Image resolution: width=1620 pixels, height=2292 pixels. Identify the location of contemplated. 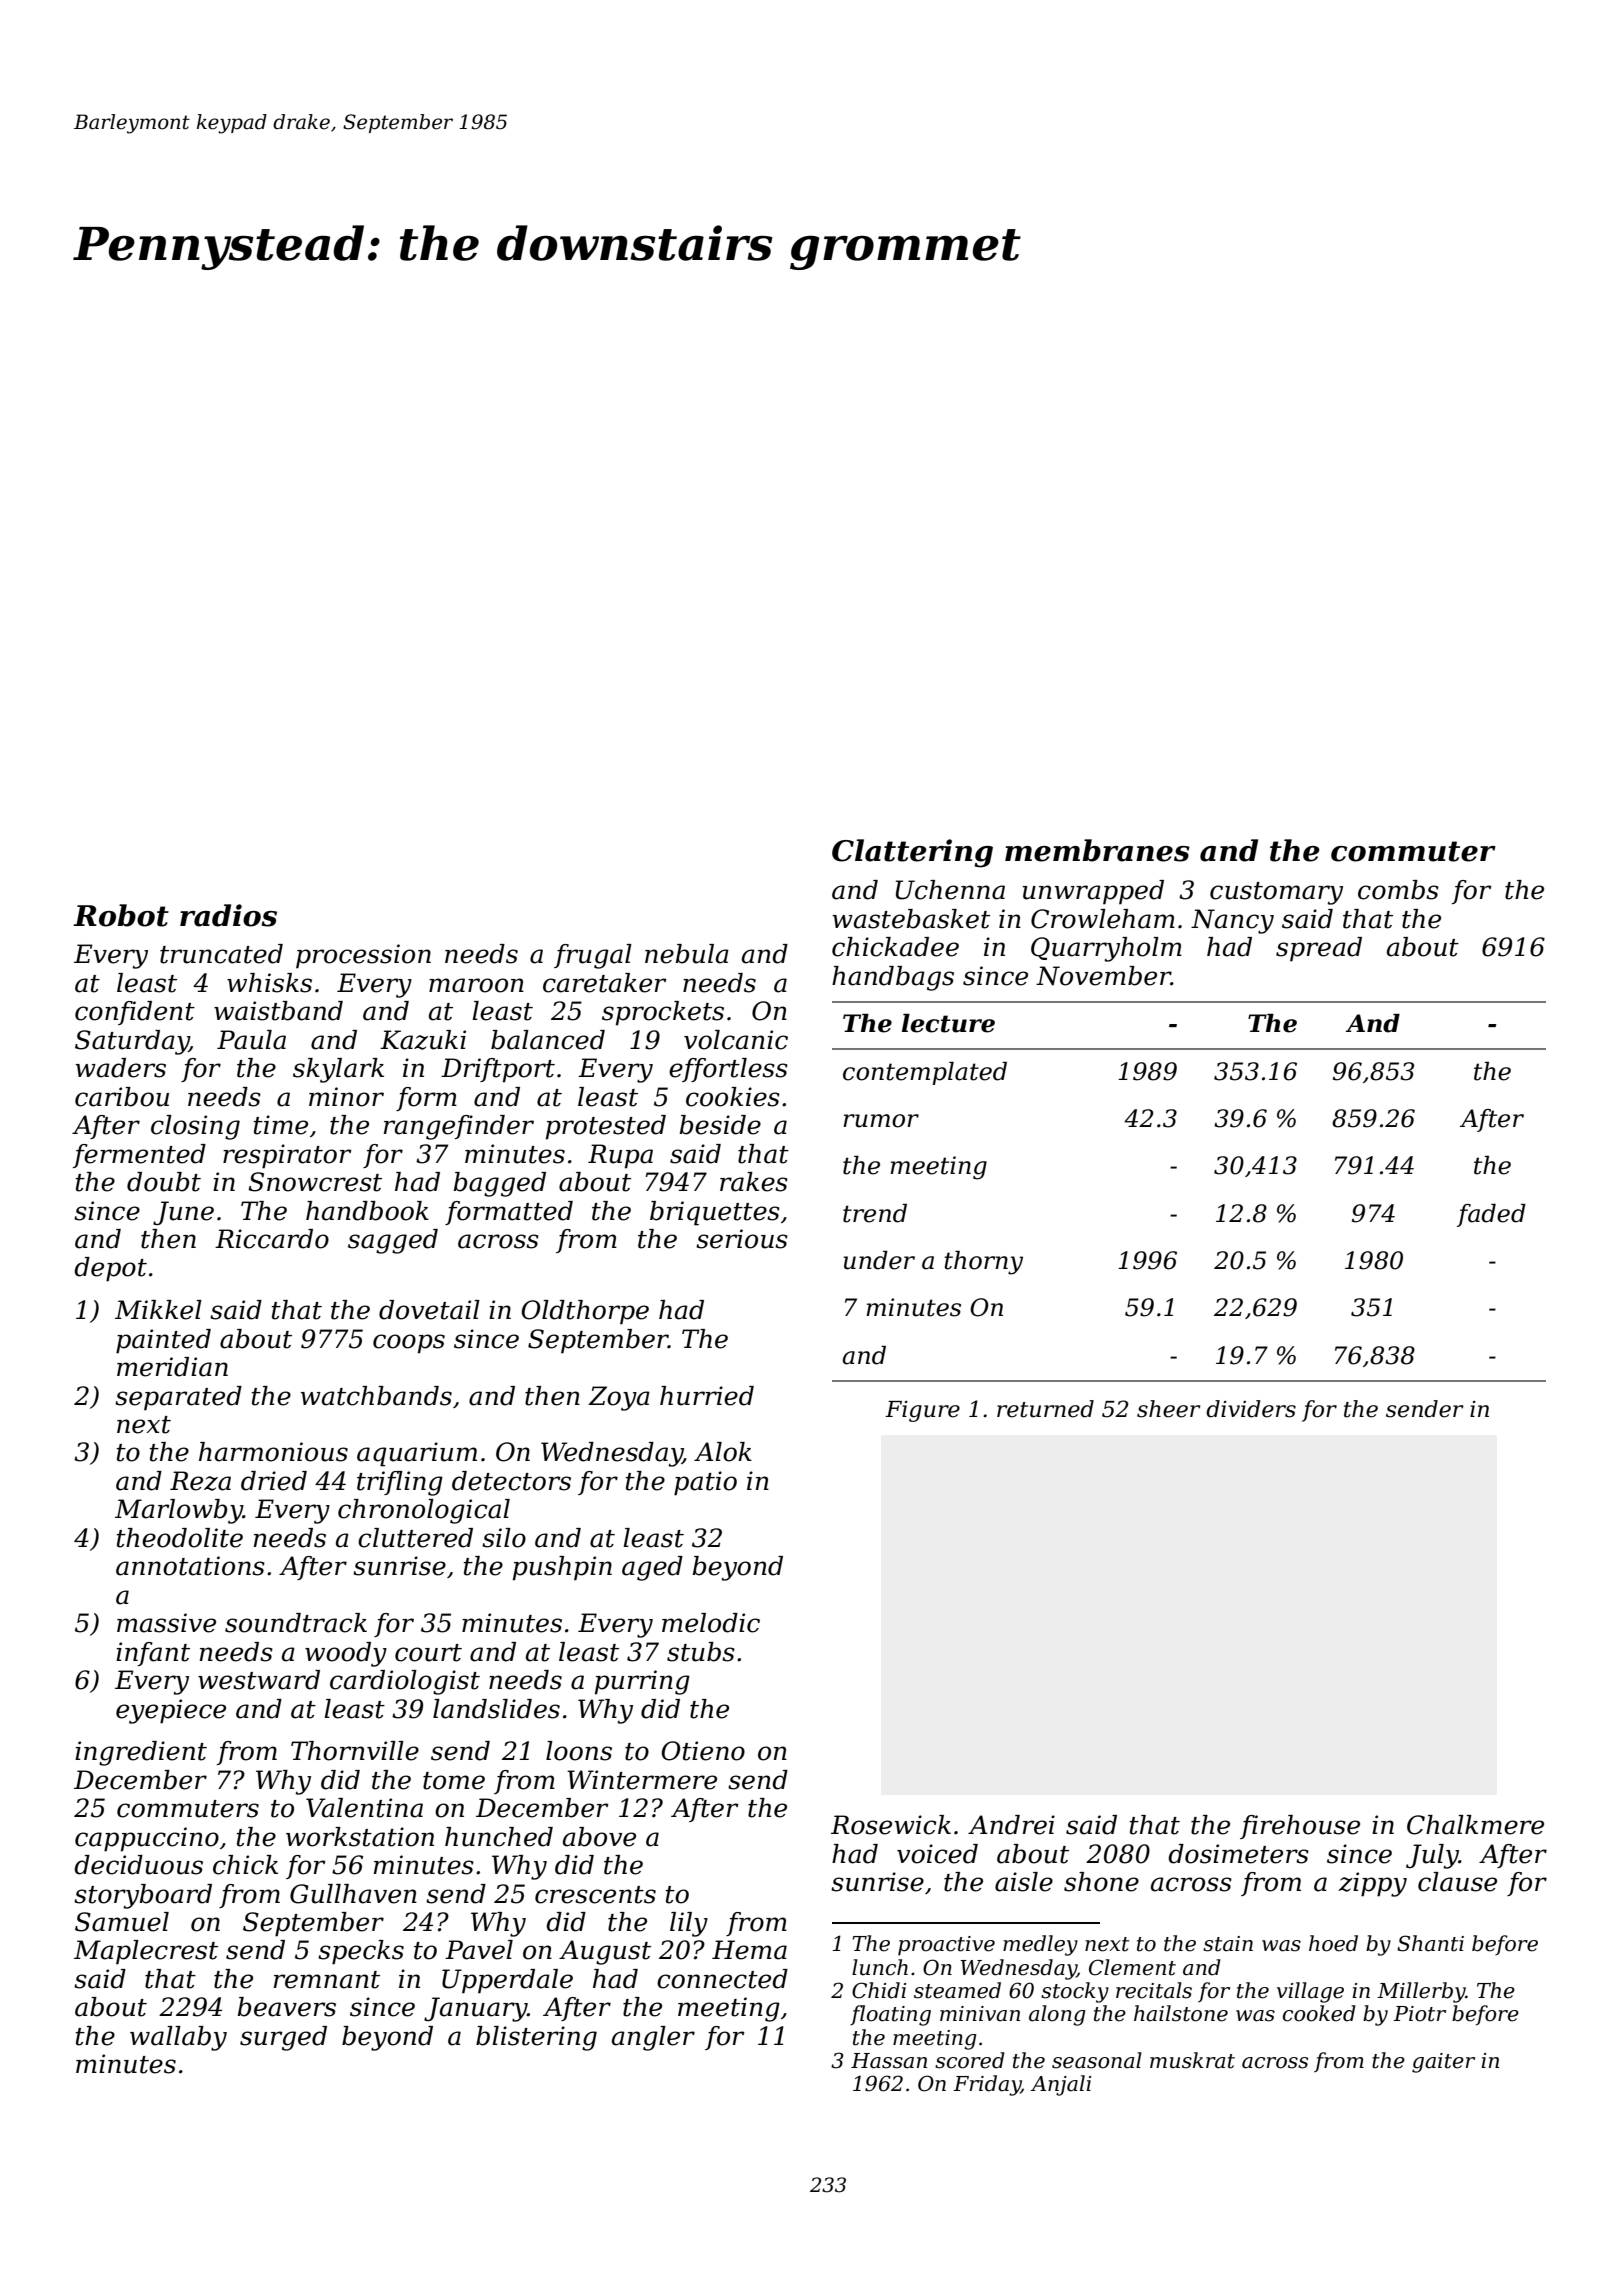
(925, 1073).
